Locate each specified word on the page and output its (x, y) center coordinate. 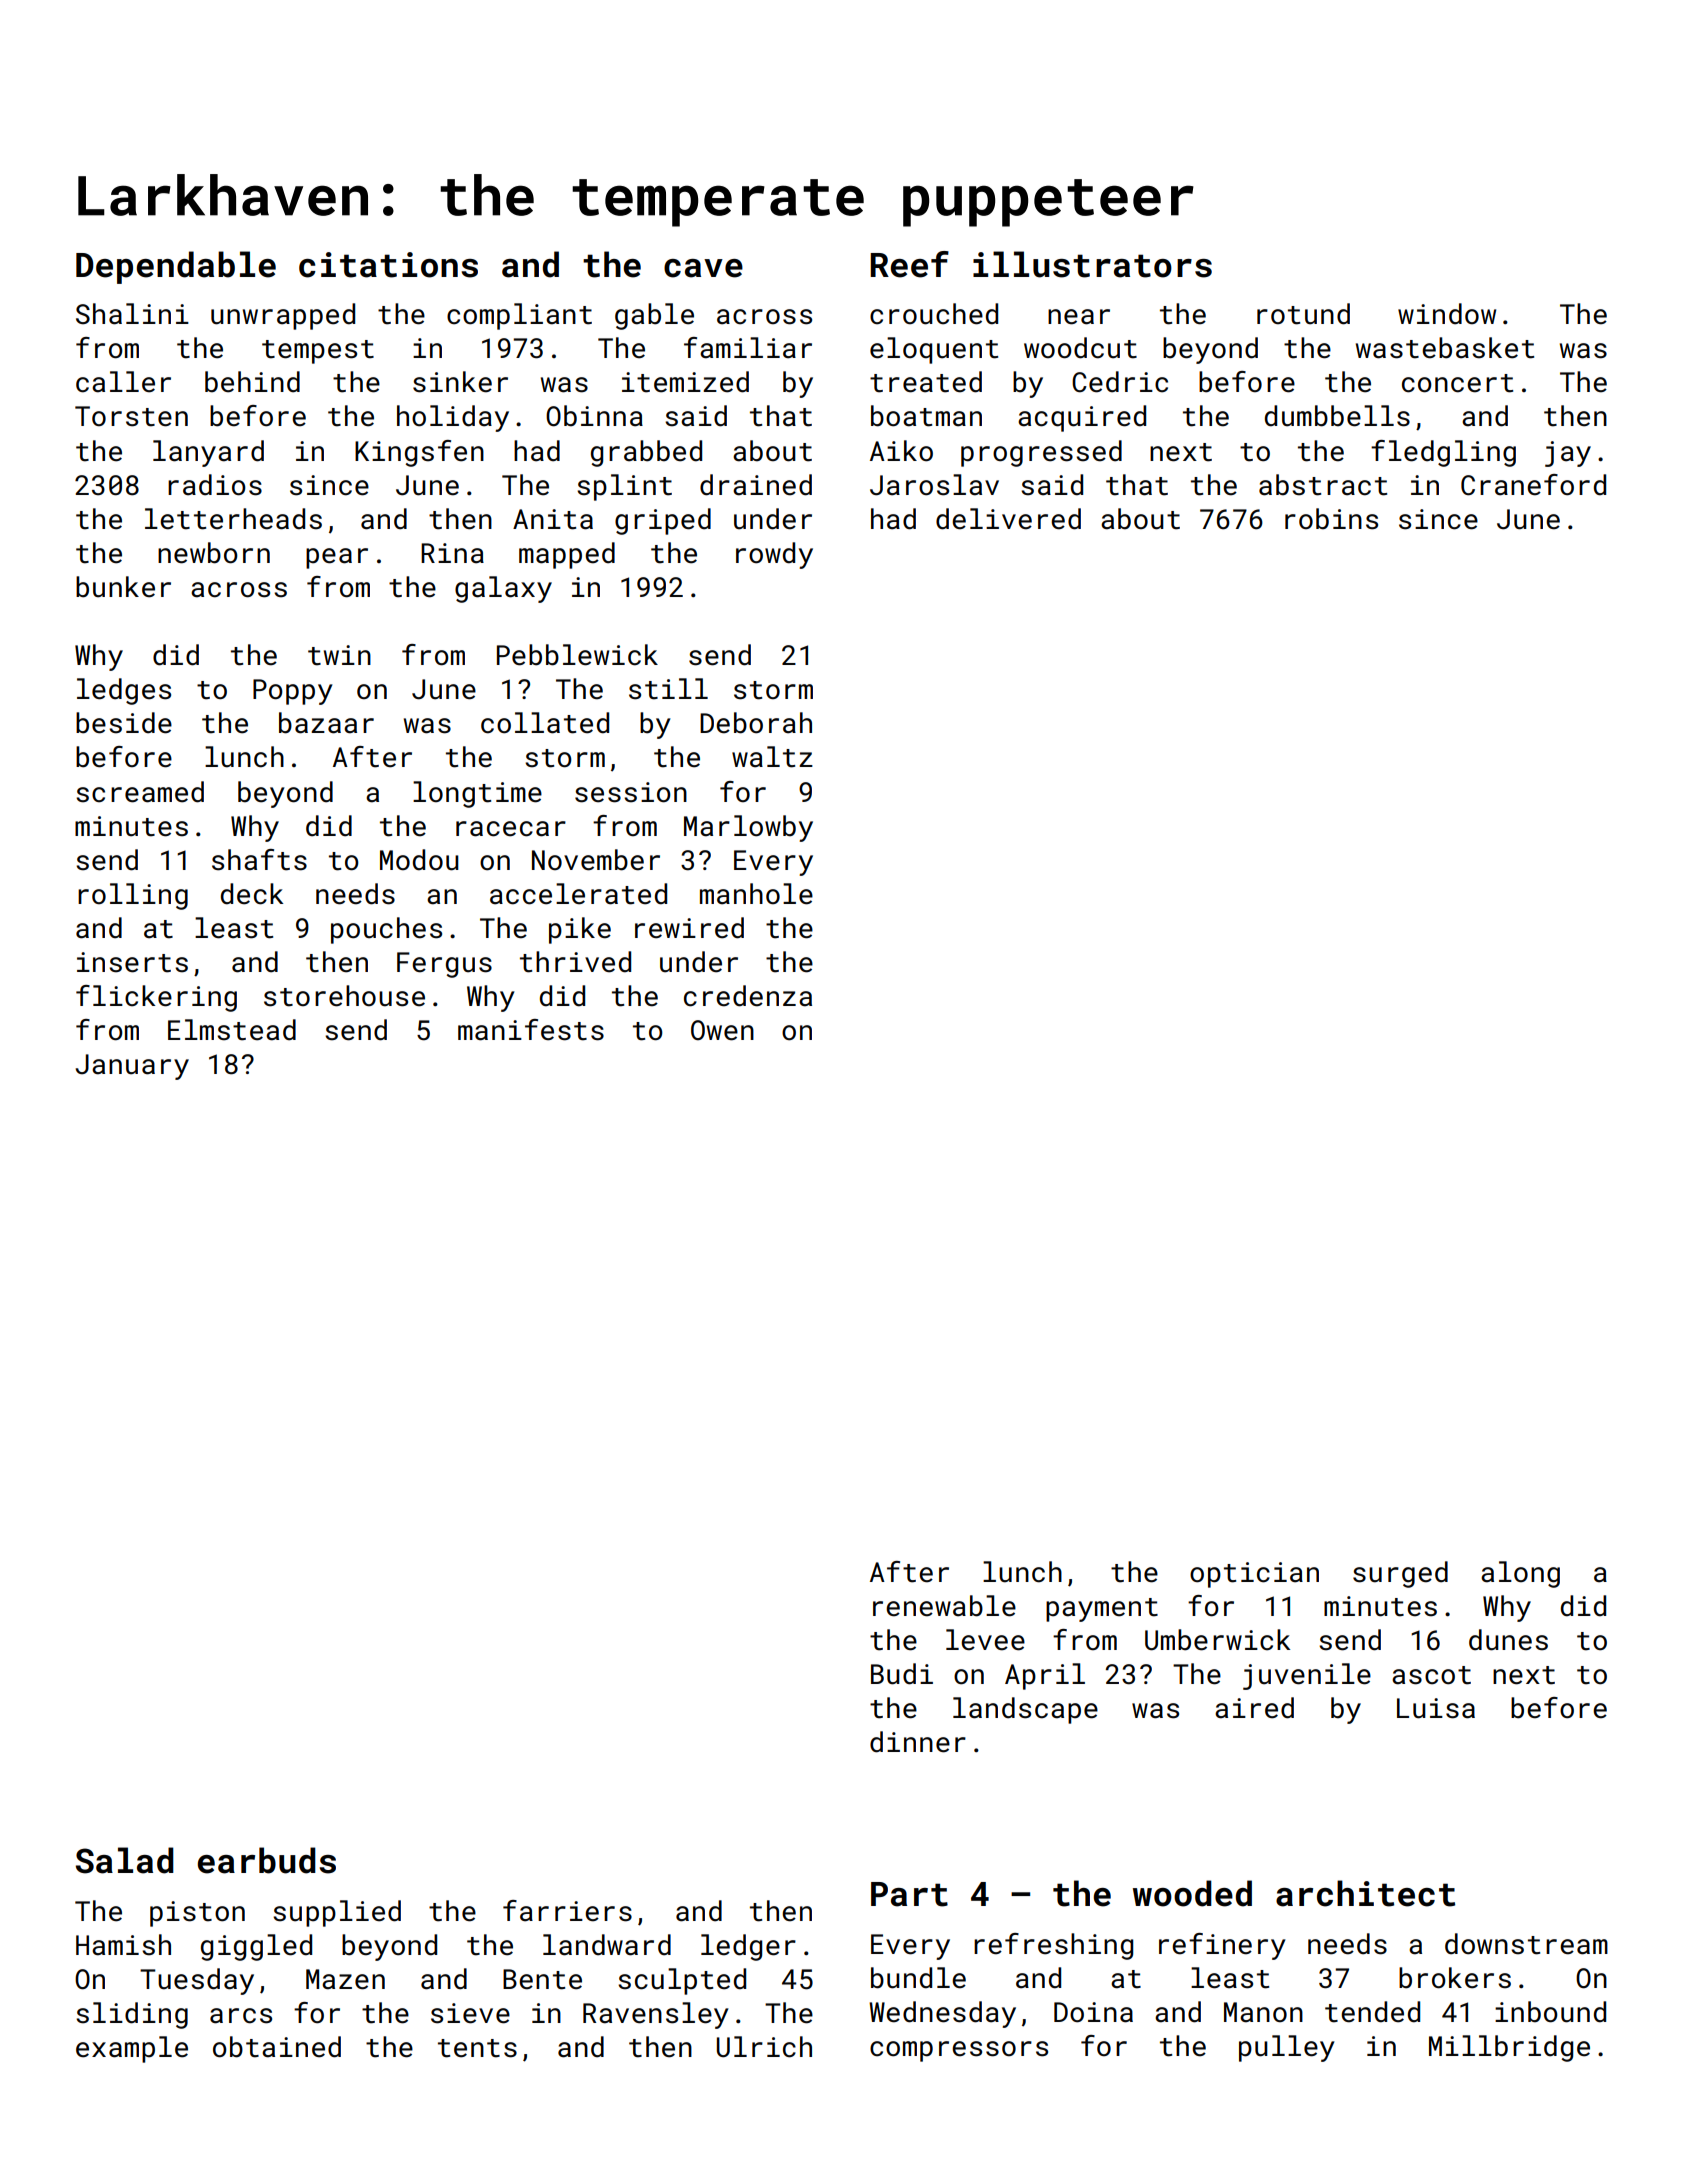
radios (215, 485)
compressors (959, 2051)
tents (477, 2048)
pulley (1286, 2048)
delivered (1008, 519)
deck (252, 894)
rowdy (774, 555)
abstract (1323, 485)
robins (1331, 519)
